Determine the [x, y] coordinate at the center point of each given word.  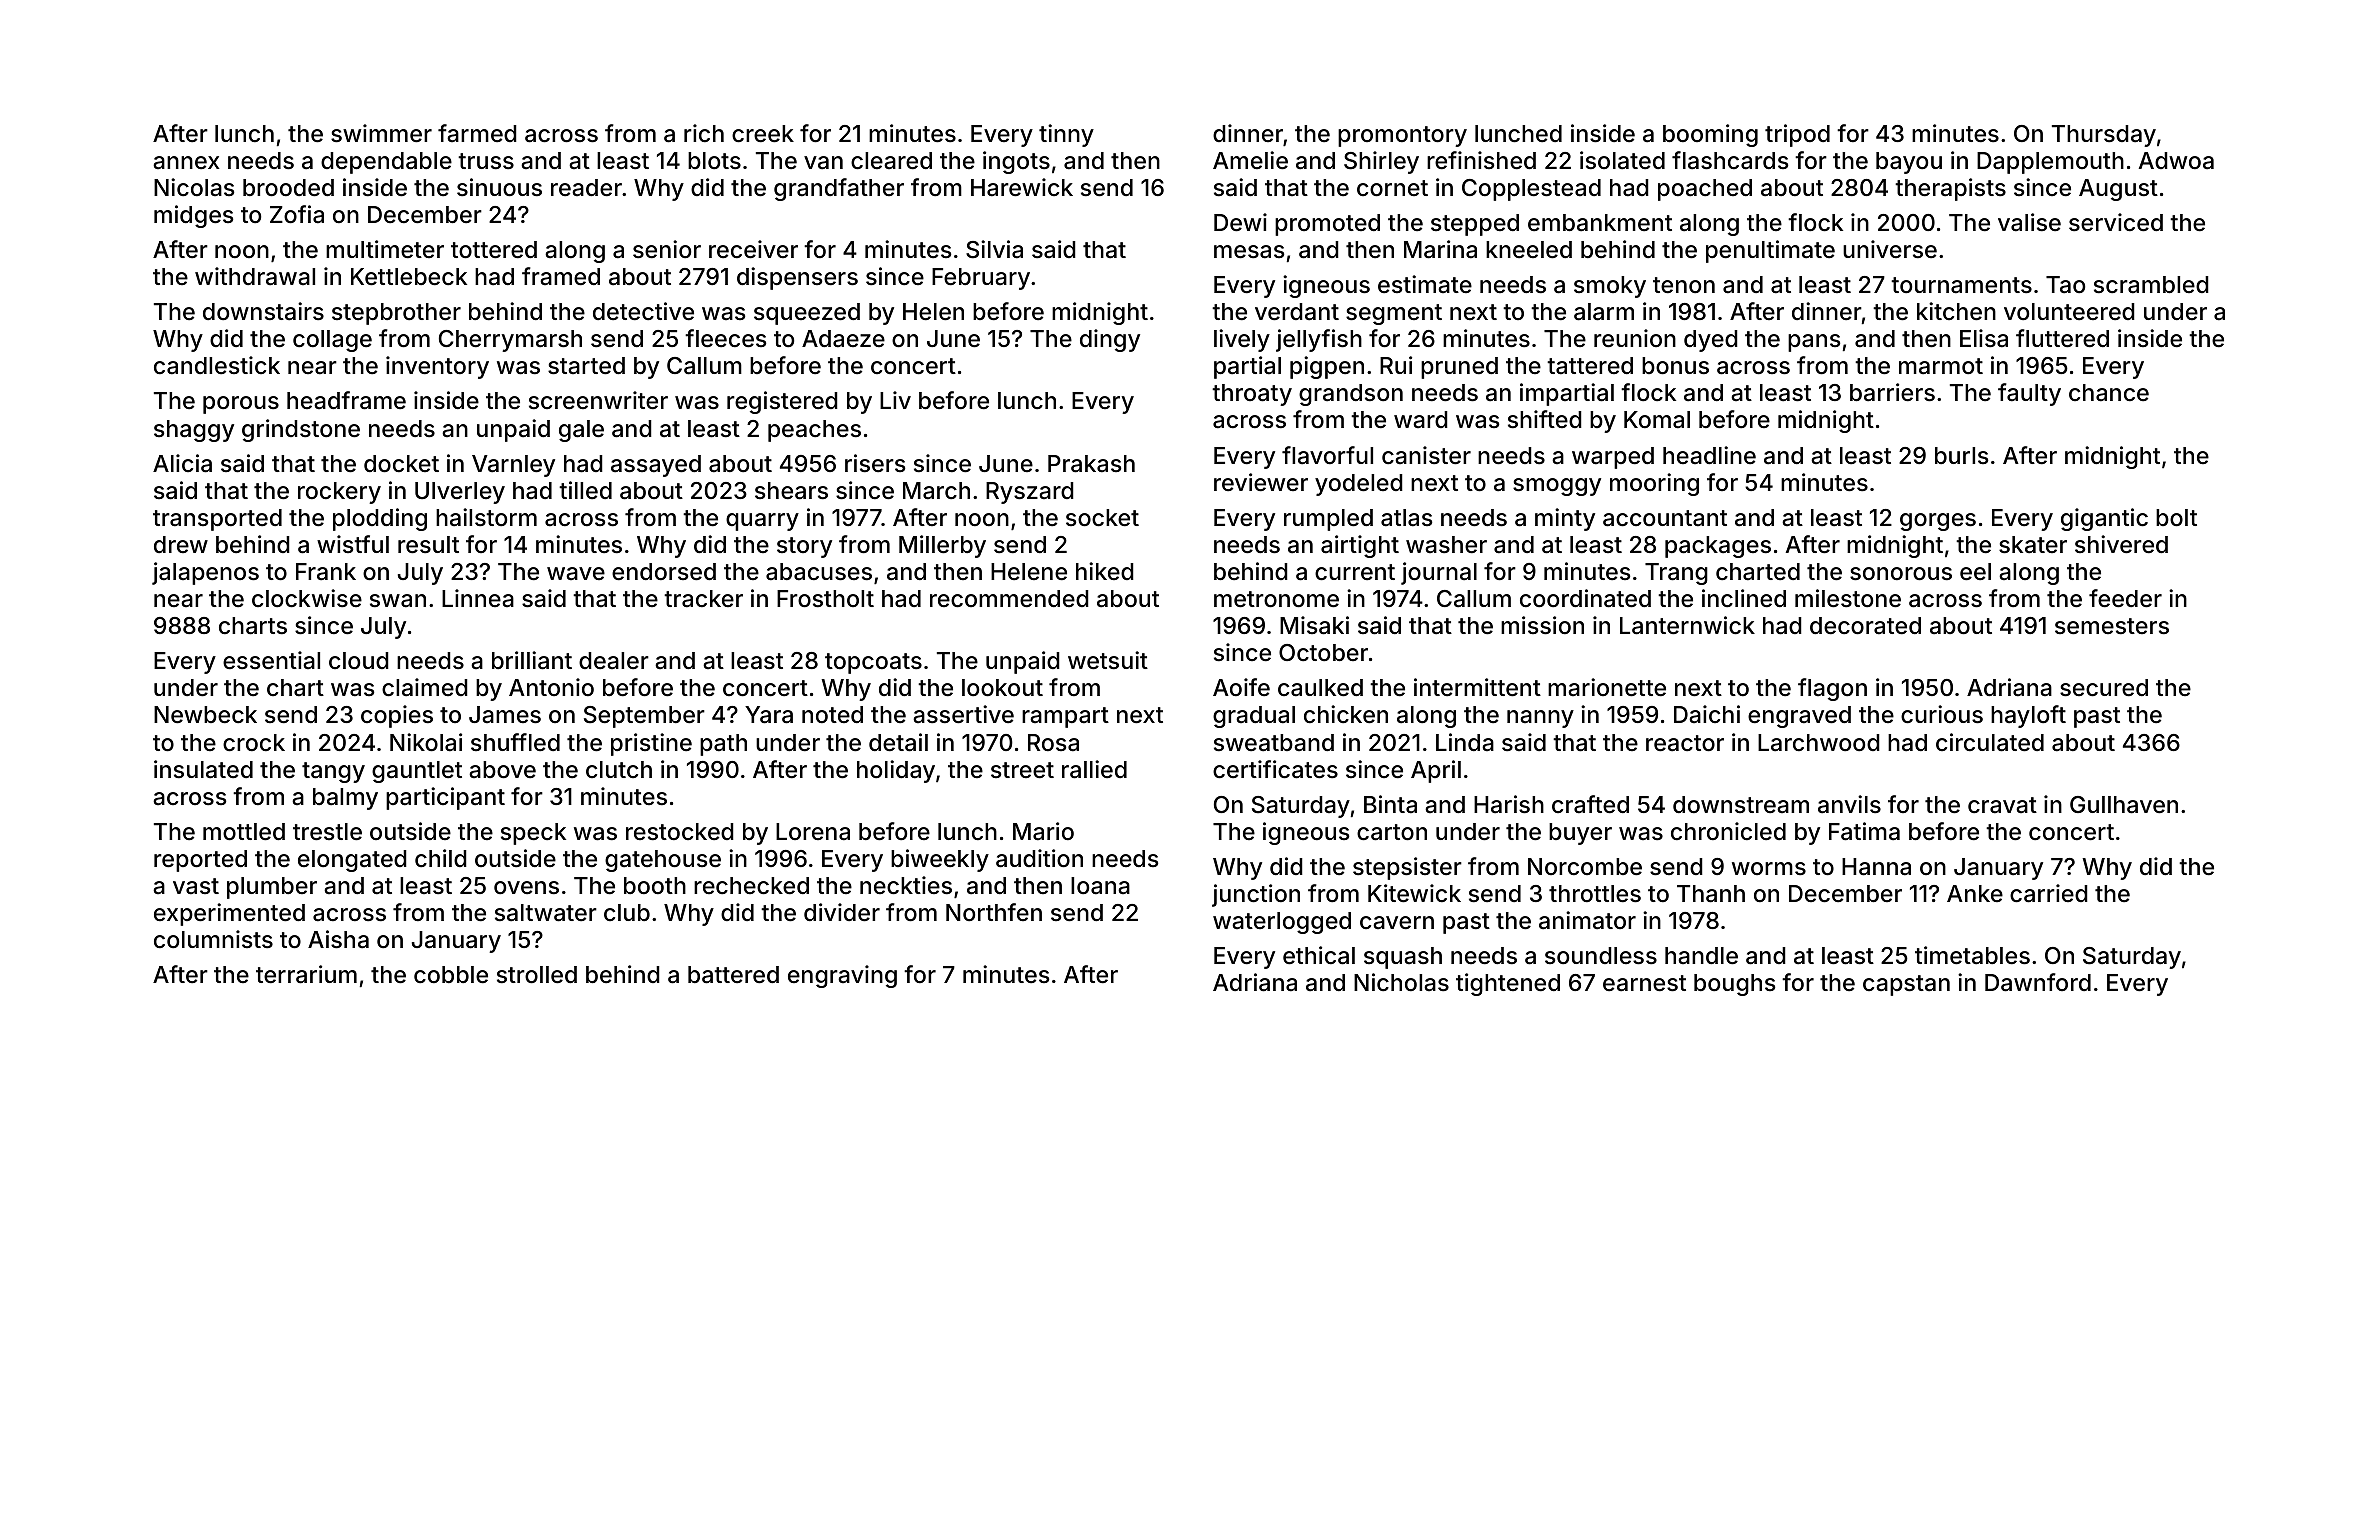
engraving [842, 976]
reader [586, 188]
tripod [1797, 135]
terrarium [306, 974]
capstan [1906, 985]
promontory [1402, 136]
